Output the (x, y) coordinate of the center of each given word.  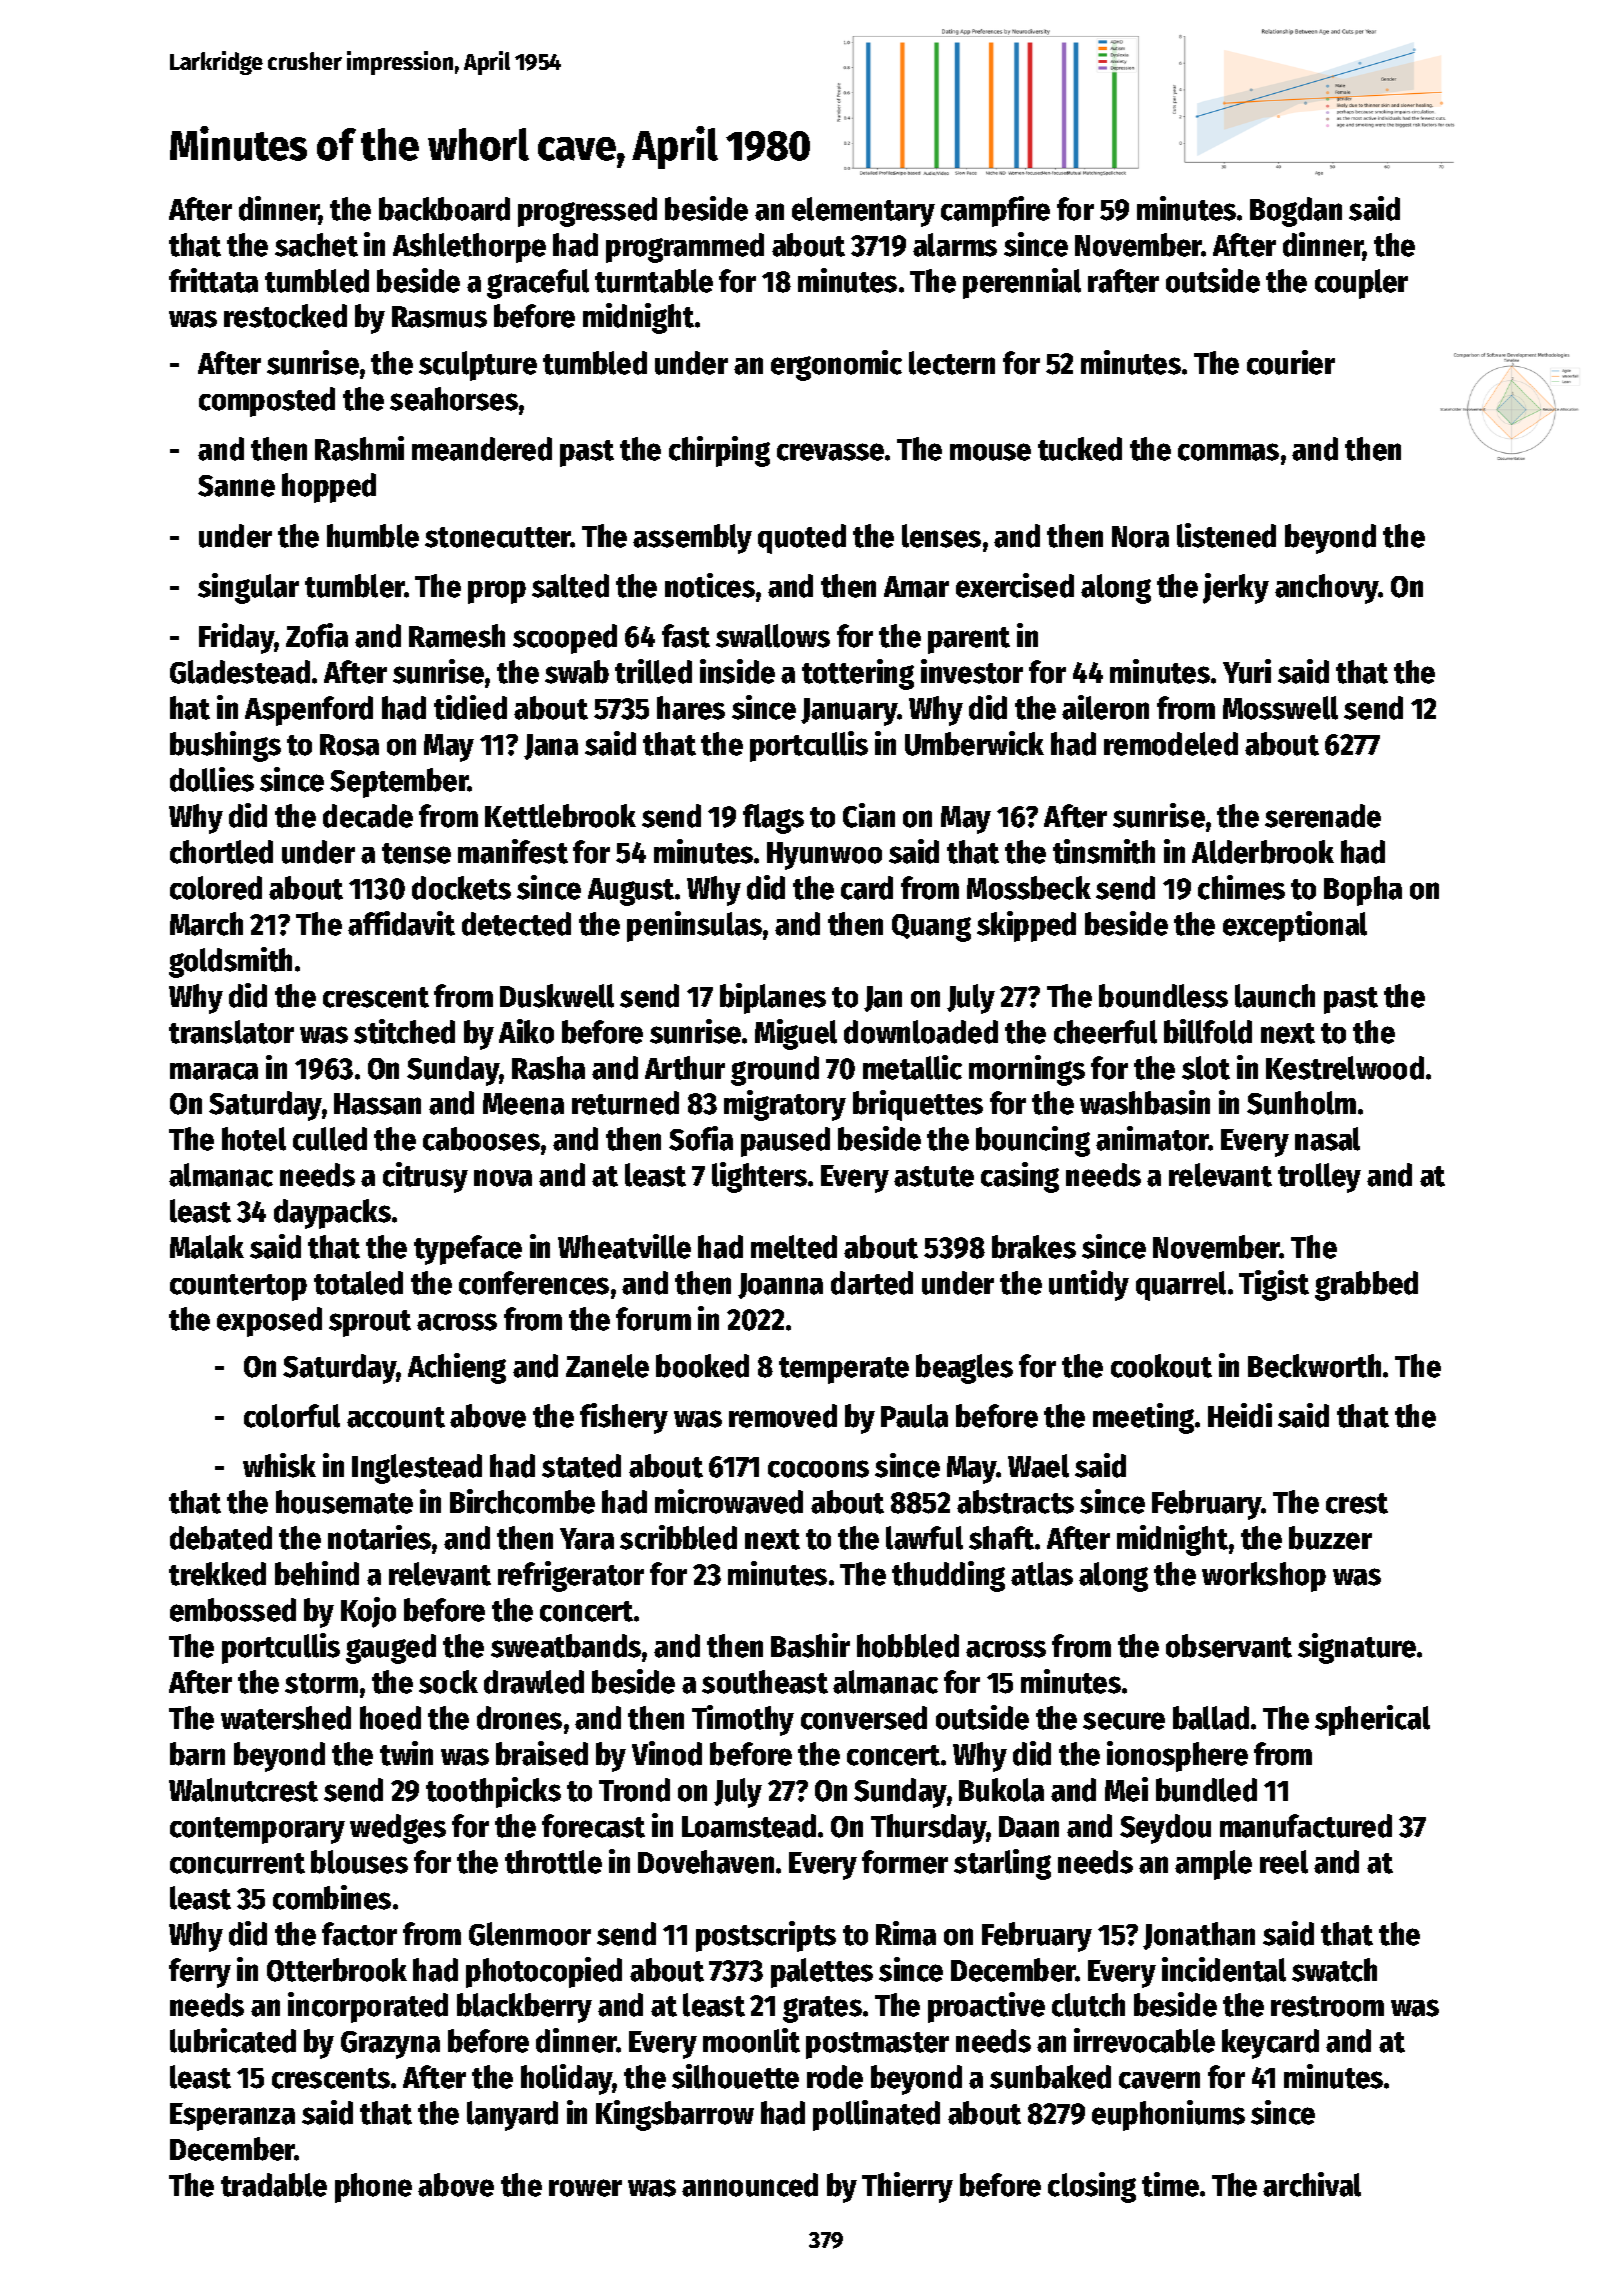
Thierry (907, 2187)
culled (330, 1139)
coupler (1361, 284)
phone (373, 2188)
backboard (444, 209)
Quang (931, 928)
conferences (534, 1283)
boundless (1163, 996)
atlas (1042, 1574)
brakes (1034, 1247)
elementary (863, 212)
